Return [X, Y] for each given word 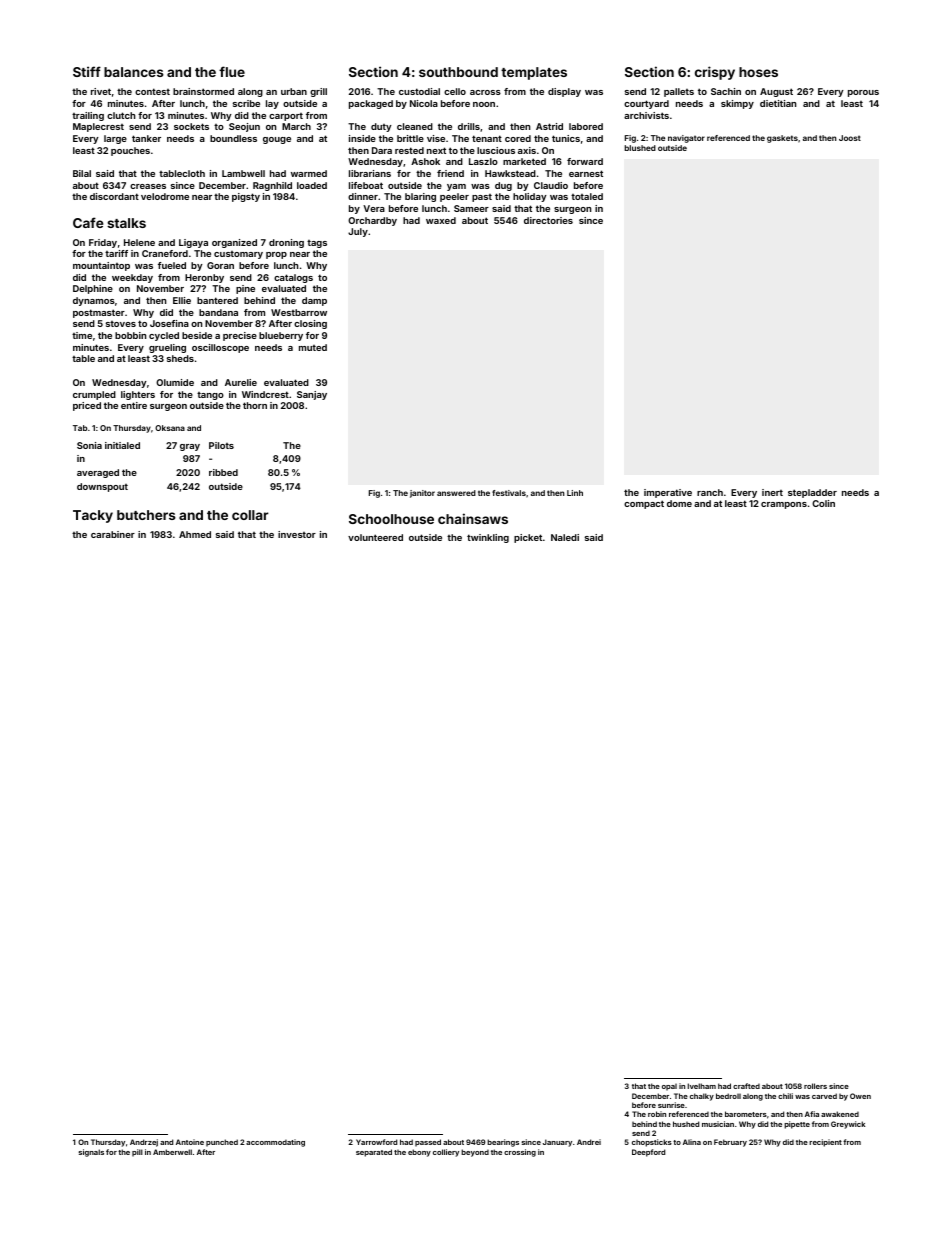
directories [548, 220]
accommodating [275, 1143]
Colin [823, 503]
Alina [692, 1142]
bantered [217, 300]
